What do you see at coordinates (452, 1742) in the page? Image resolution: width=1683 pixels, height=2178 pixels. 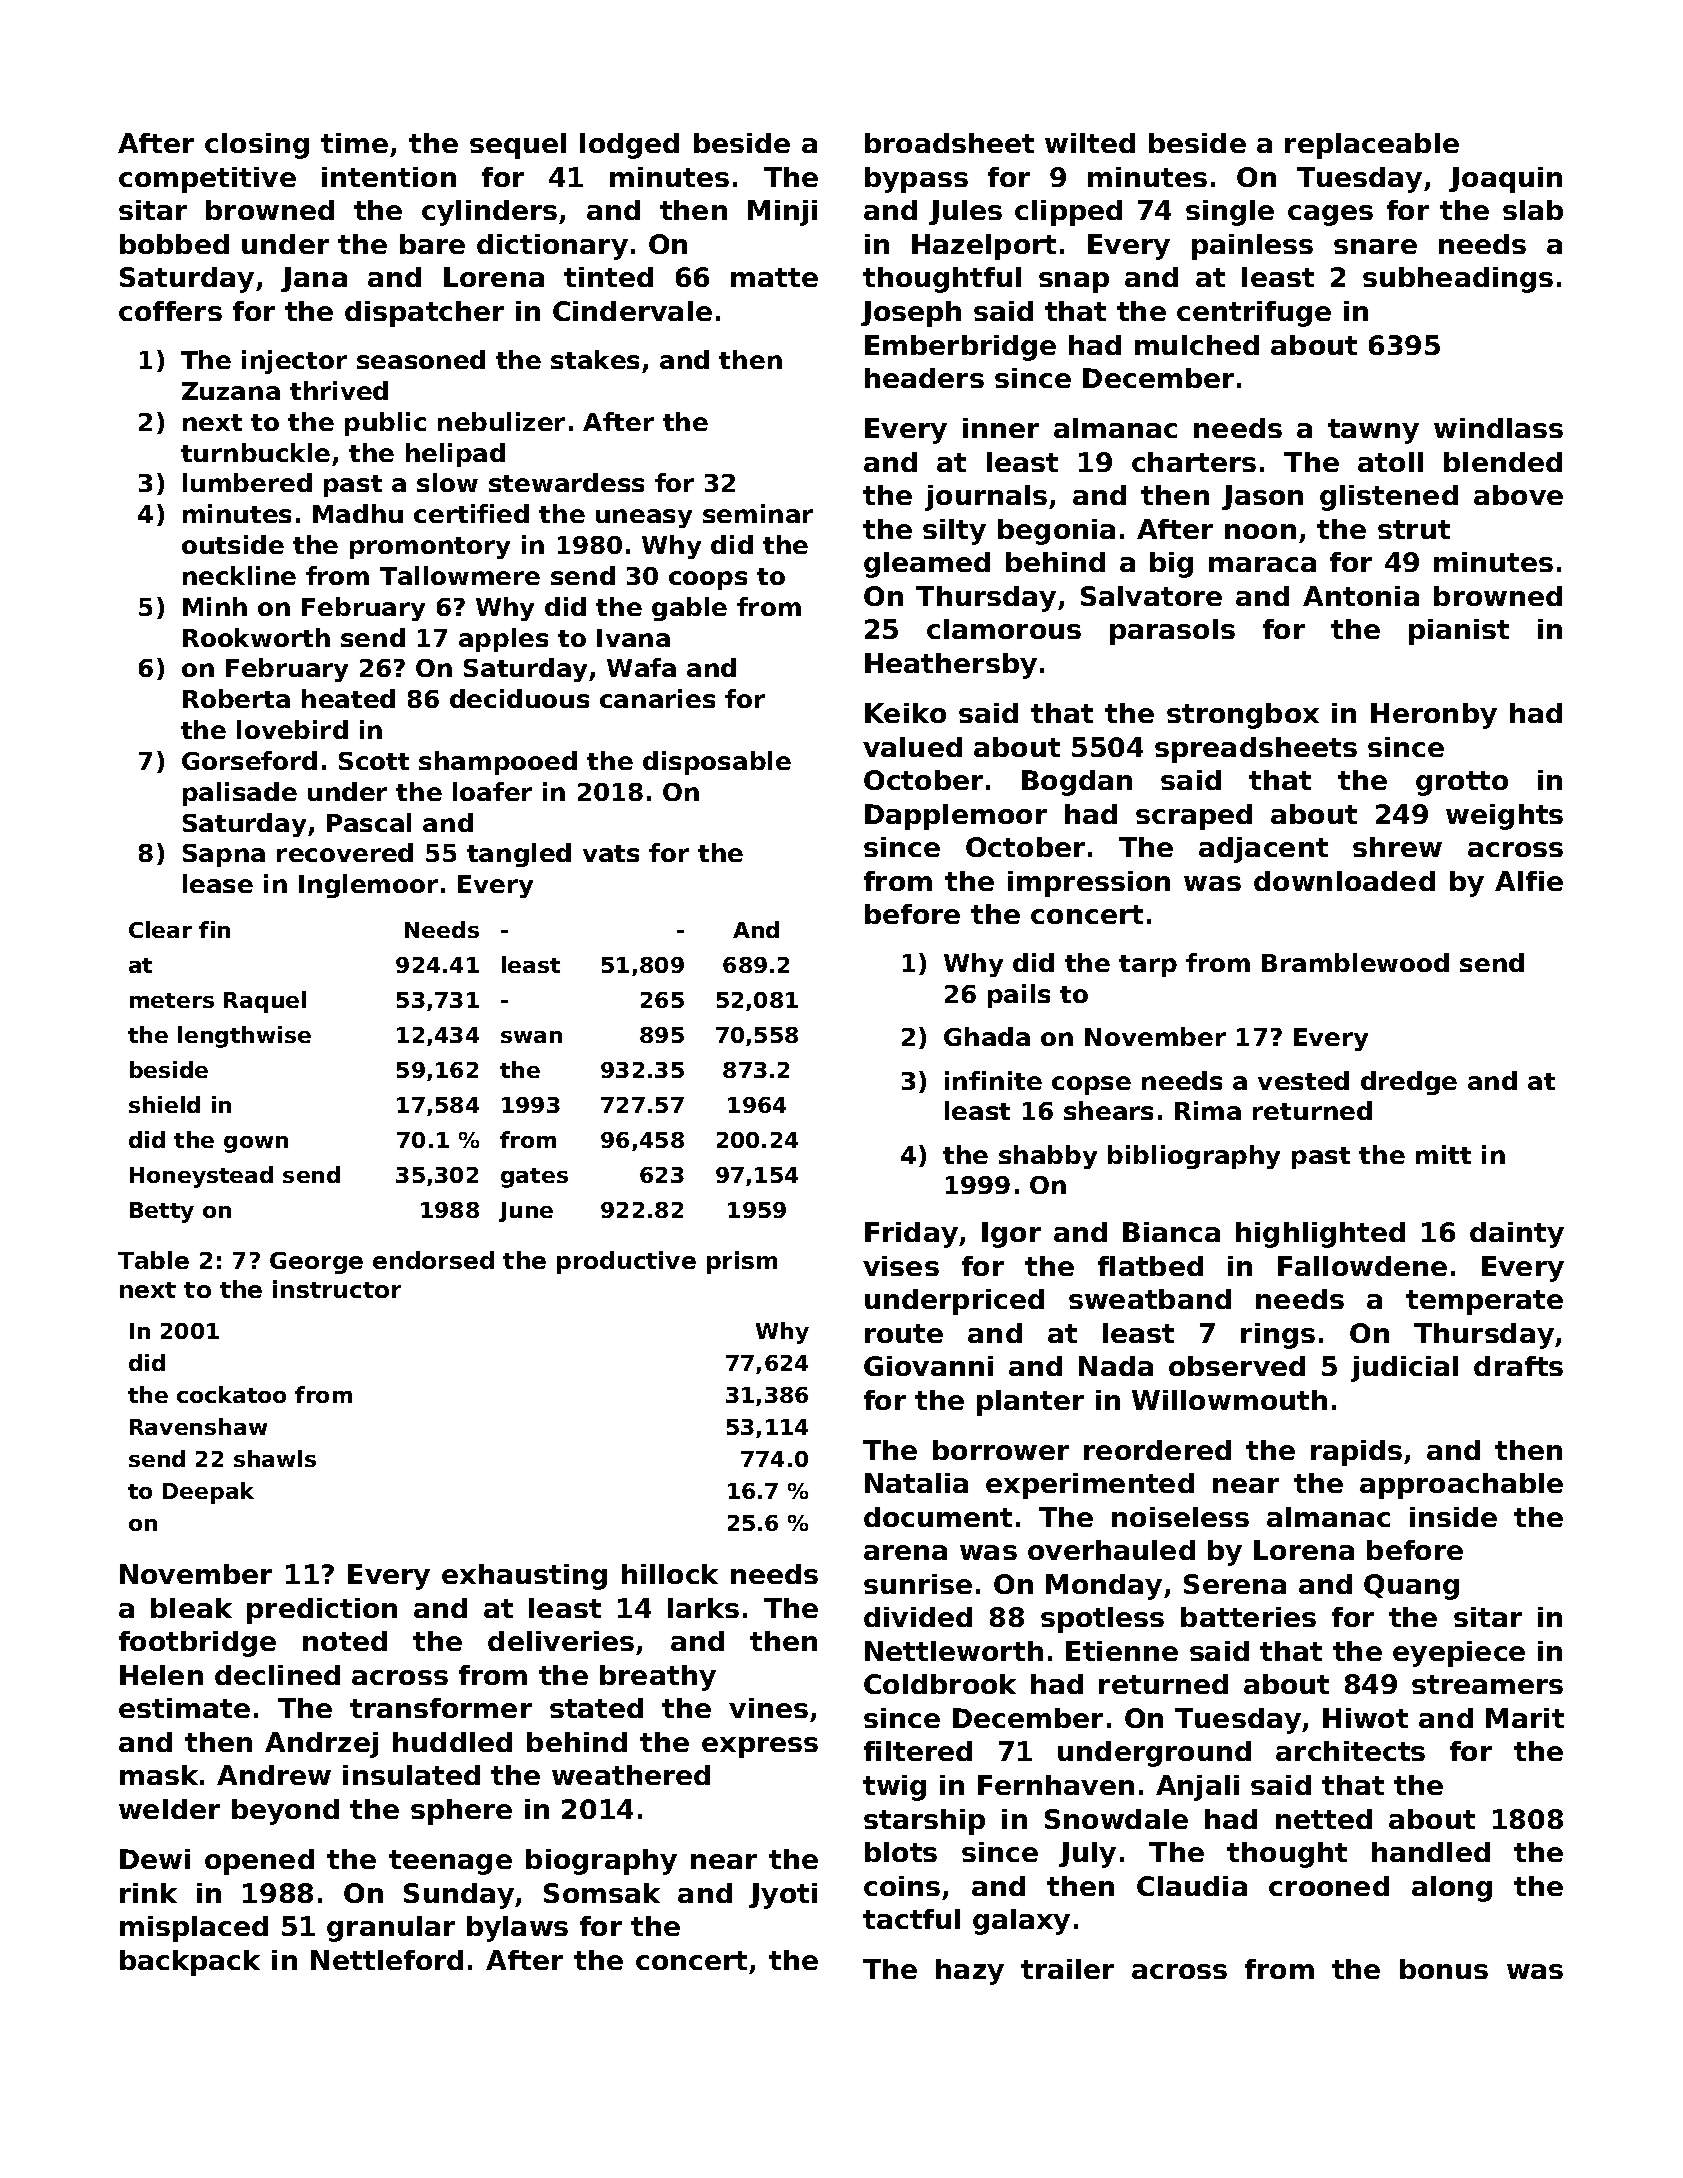 I see `huddled` at bounding box center [452, 1742].
